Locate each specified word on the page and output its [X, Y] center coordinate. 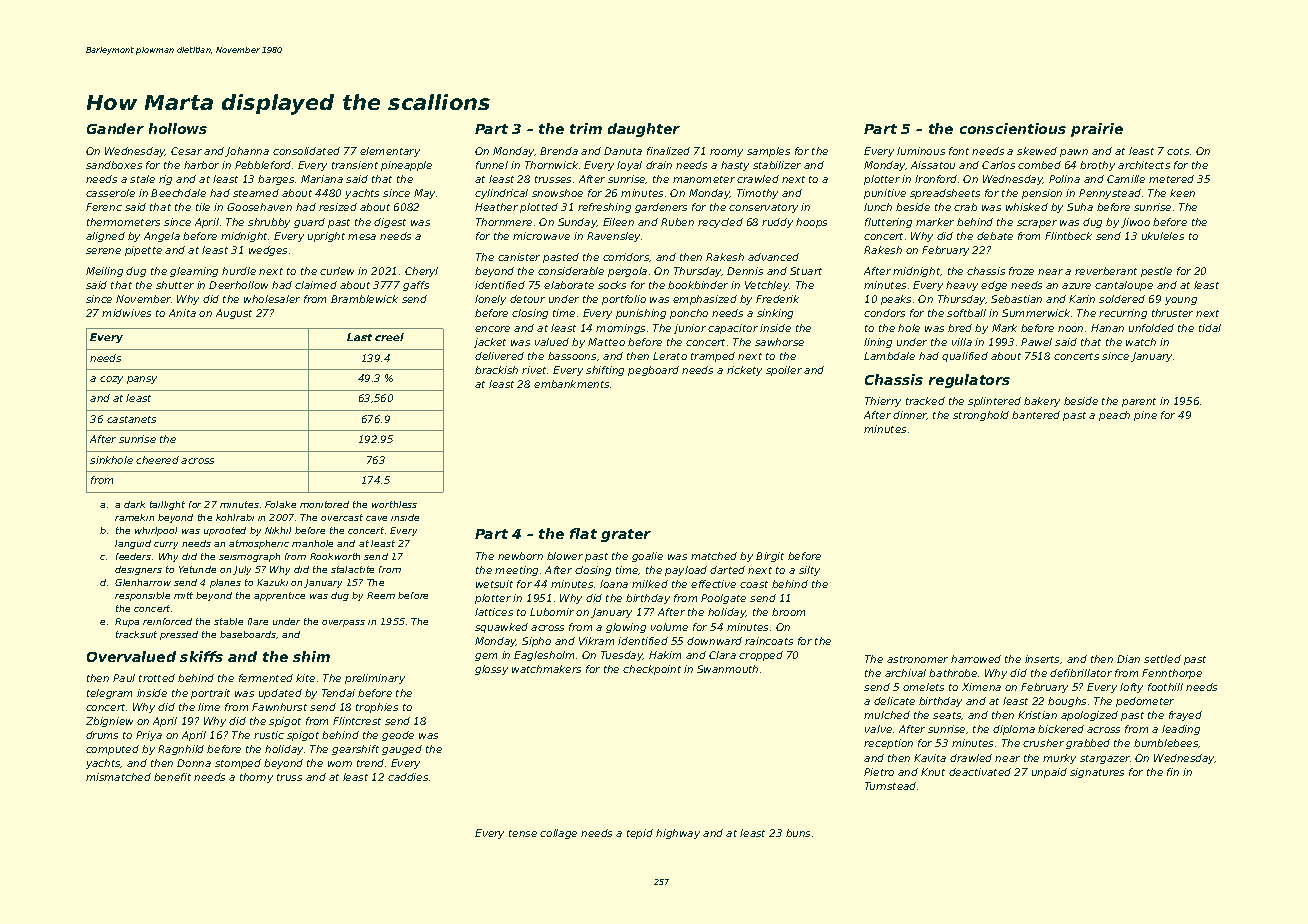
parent [1139, 402]
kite [305, 678]
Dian [1128, 659]
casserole [110, 193]
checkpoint [652, 670]
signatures [1097, 773]
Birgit [770, 557]
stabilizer [777, 165]
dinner [910, 415]
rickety [744, 371]
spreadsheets [945, 194]
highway [678, 834]
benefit [172, 777]
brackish [496, 370]
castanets [131, 419]
